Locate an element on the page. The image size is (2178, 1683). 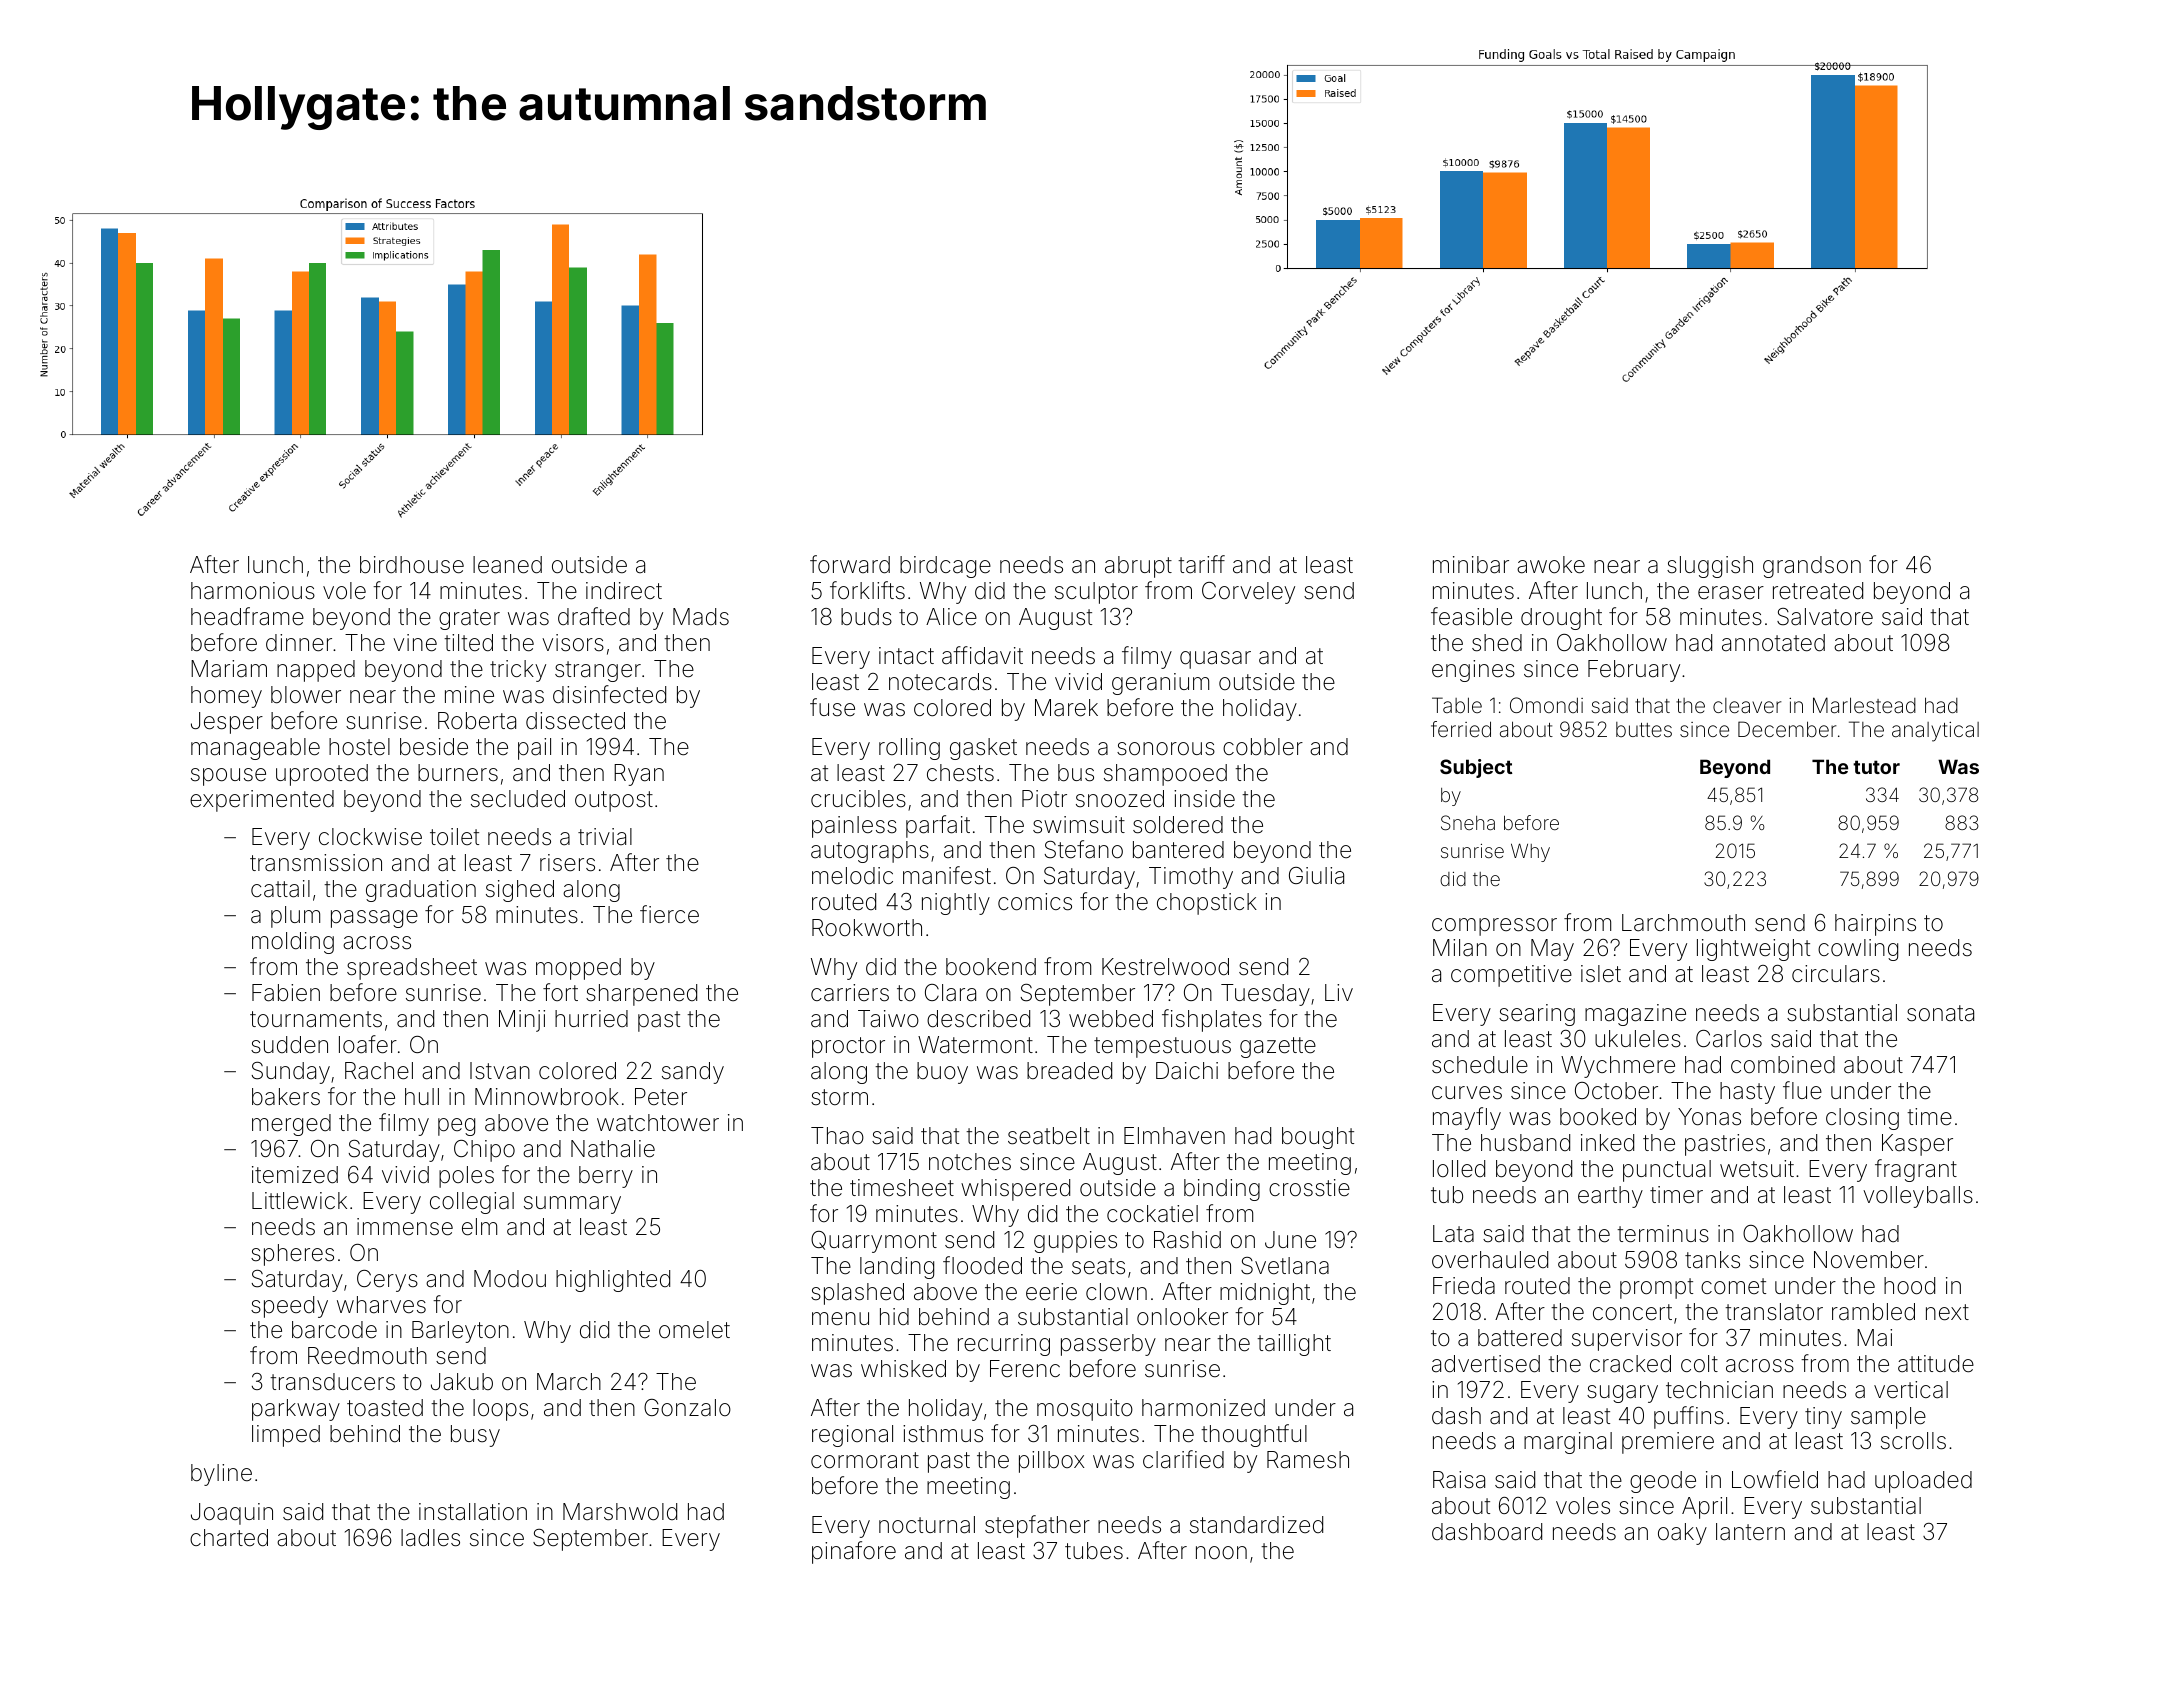
Jesper is located at coordinates (227, 723).
